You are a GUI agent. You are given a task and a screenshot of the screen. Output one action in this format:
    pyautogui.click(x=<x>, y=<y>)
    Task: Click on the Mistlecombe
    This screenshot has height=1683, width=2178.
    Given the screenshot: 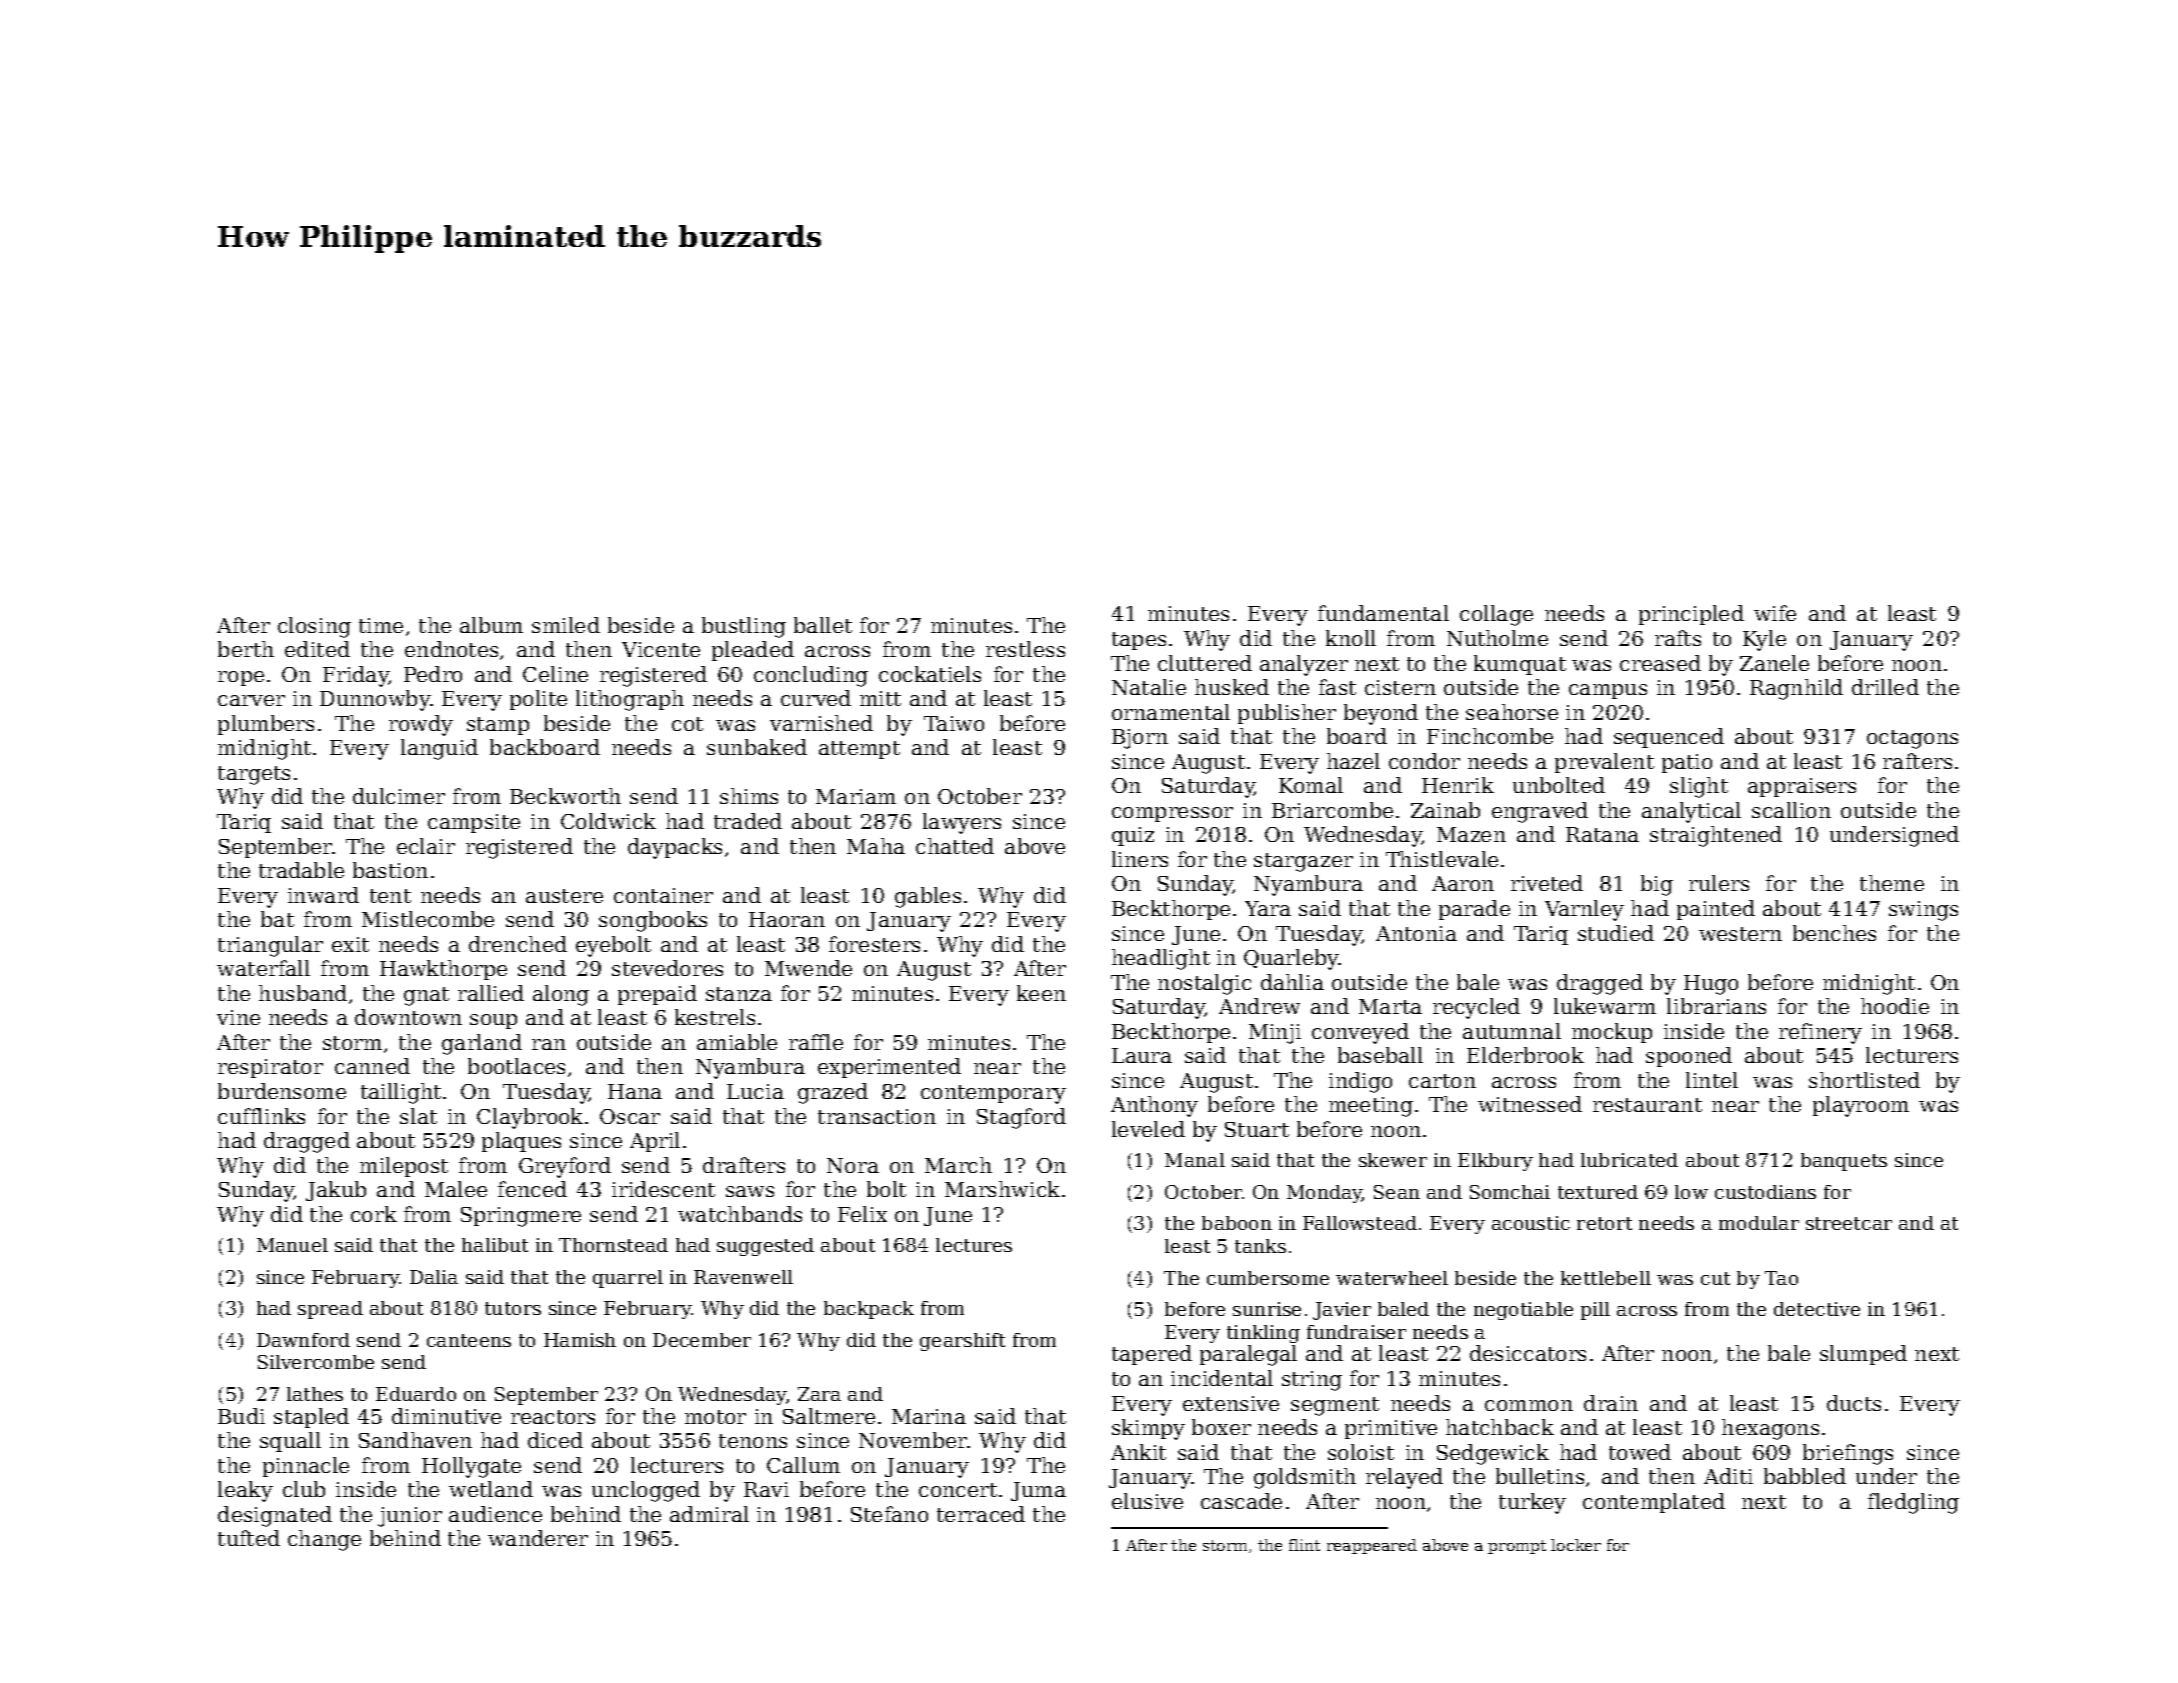 What is the action you would take?
    pyautogui.click(x=428, y=919)
